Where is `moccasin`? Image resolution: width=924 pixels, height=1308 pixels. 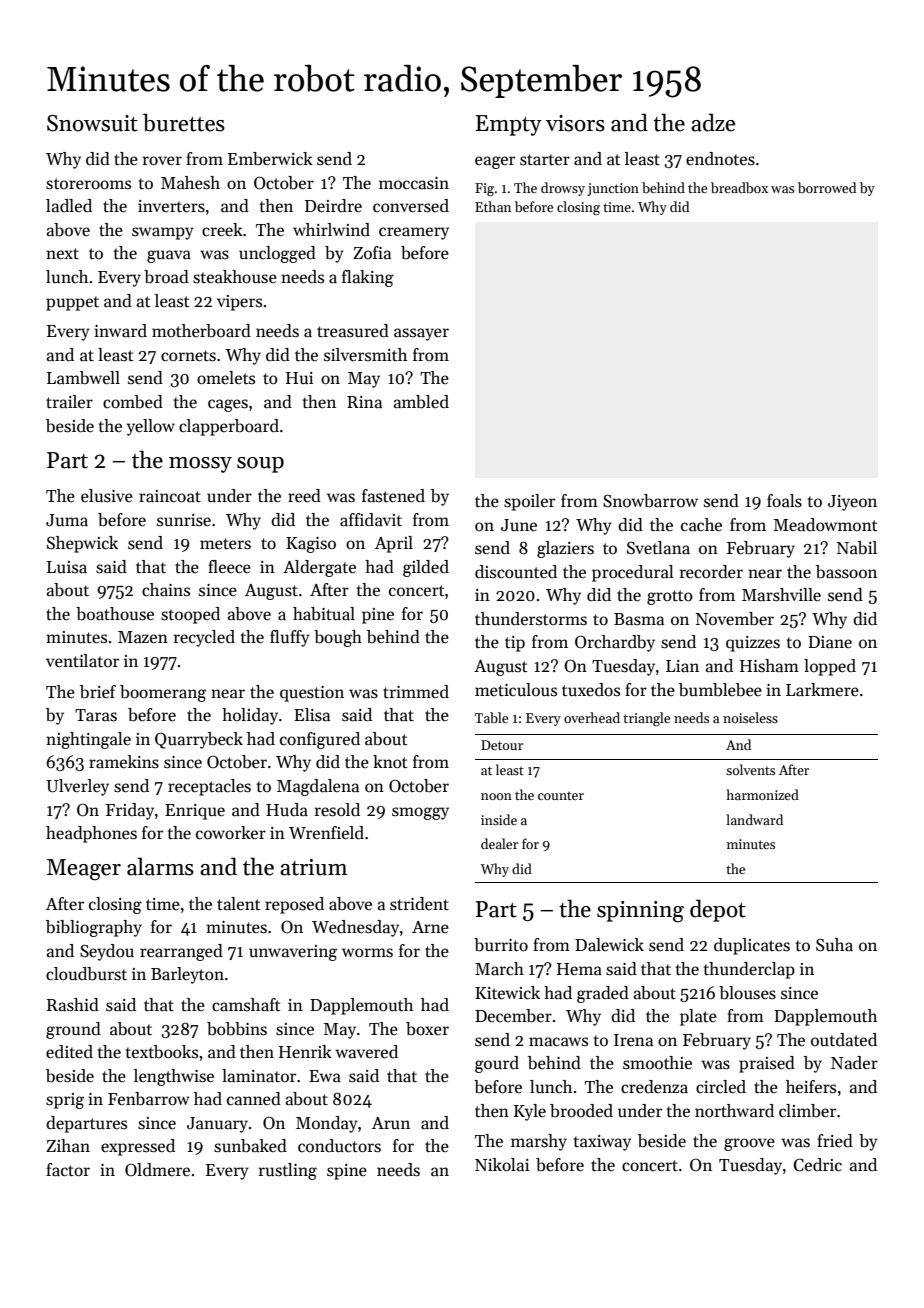 moccasin is located at coordinates (414, 183).
